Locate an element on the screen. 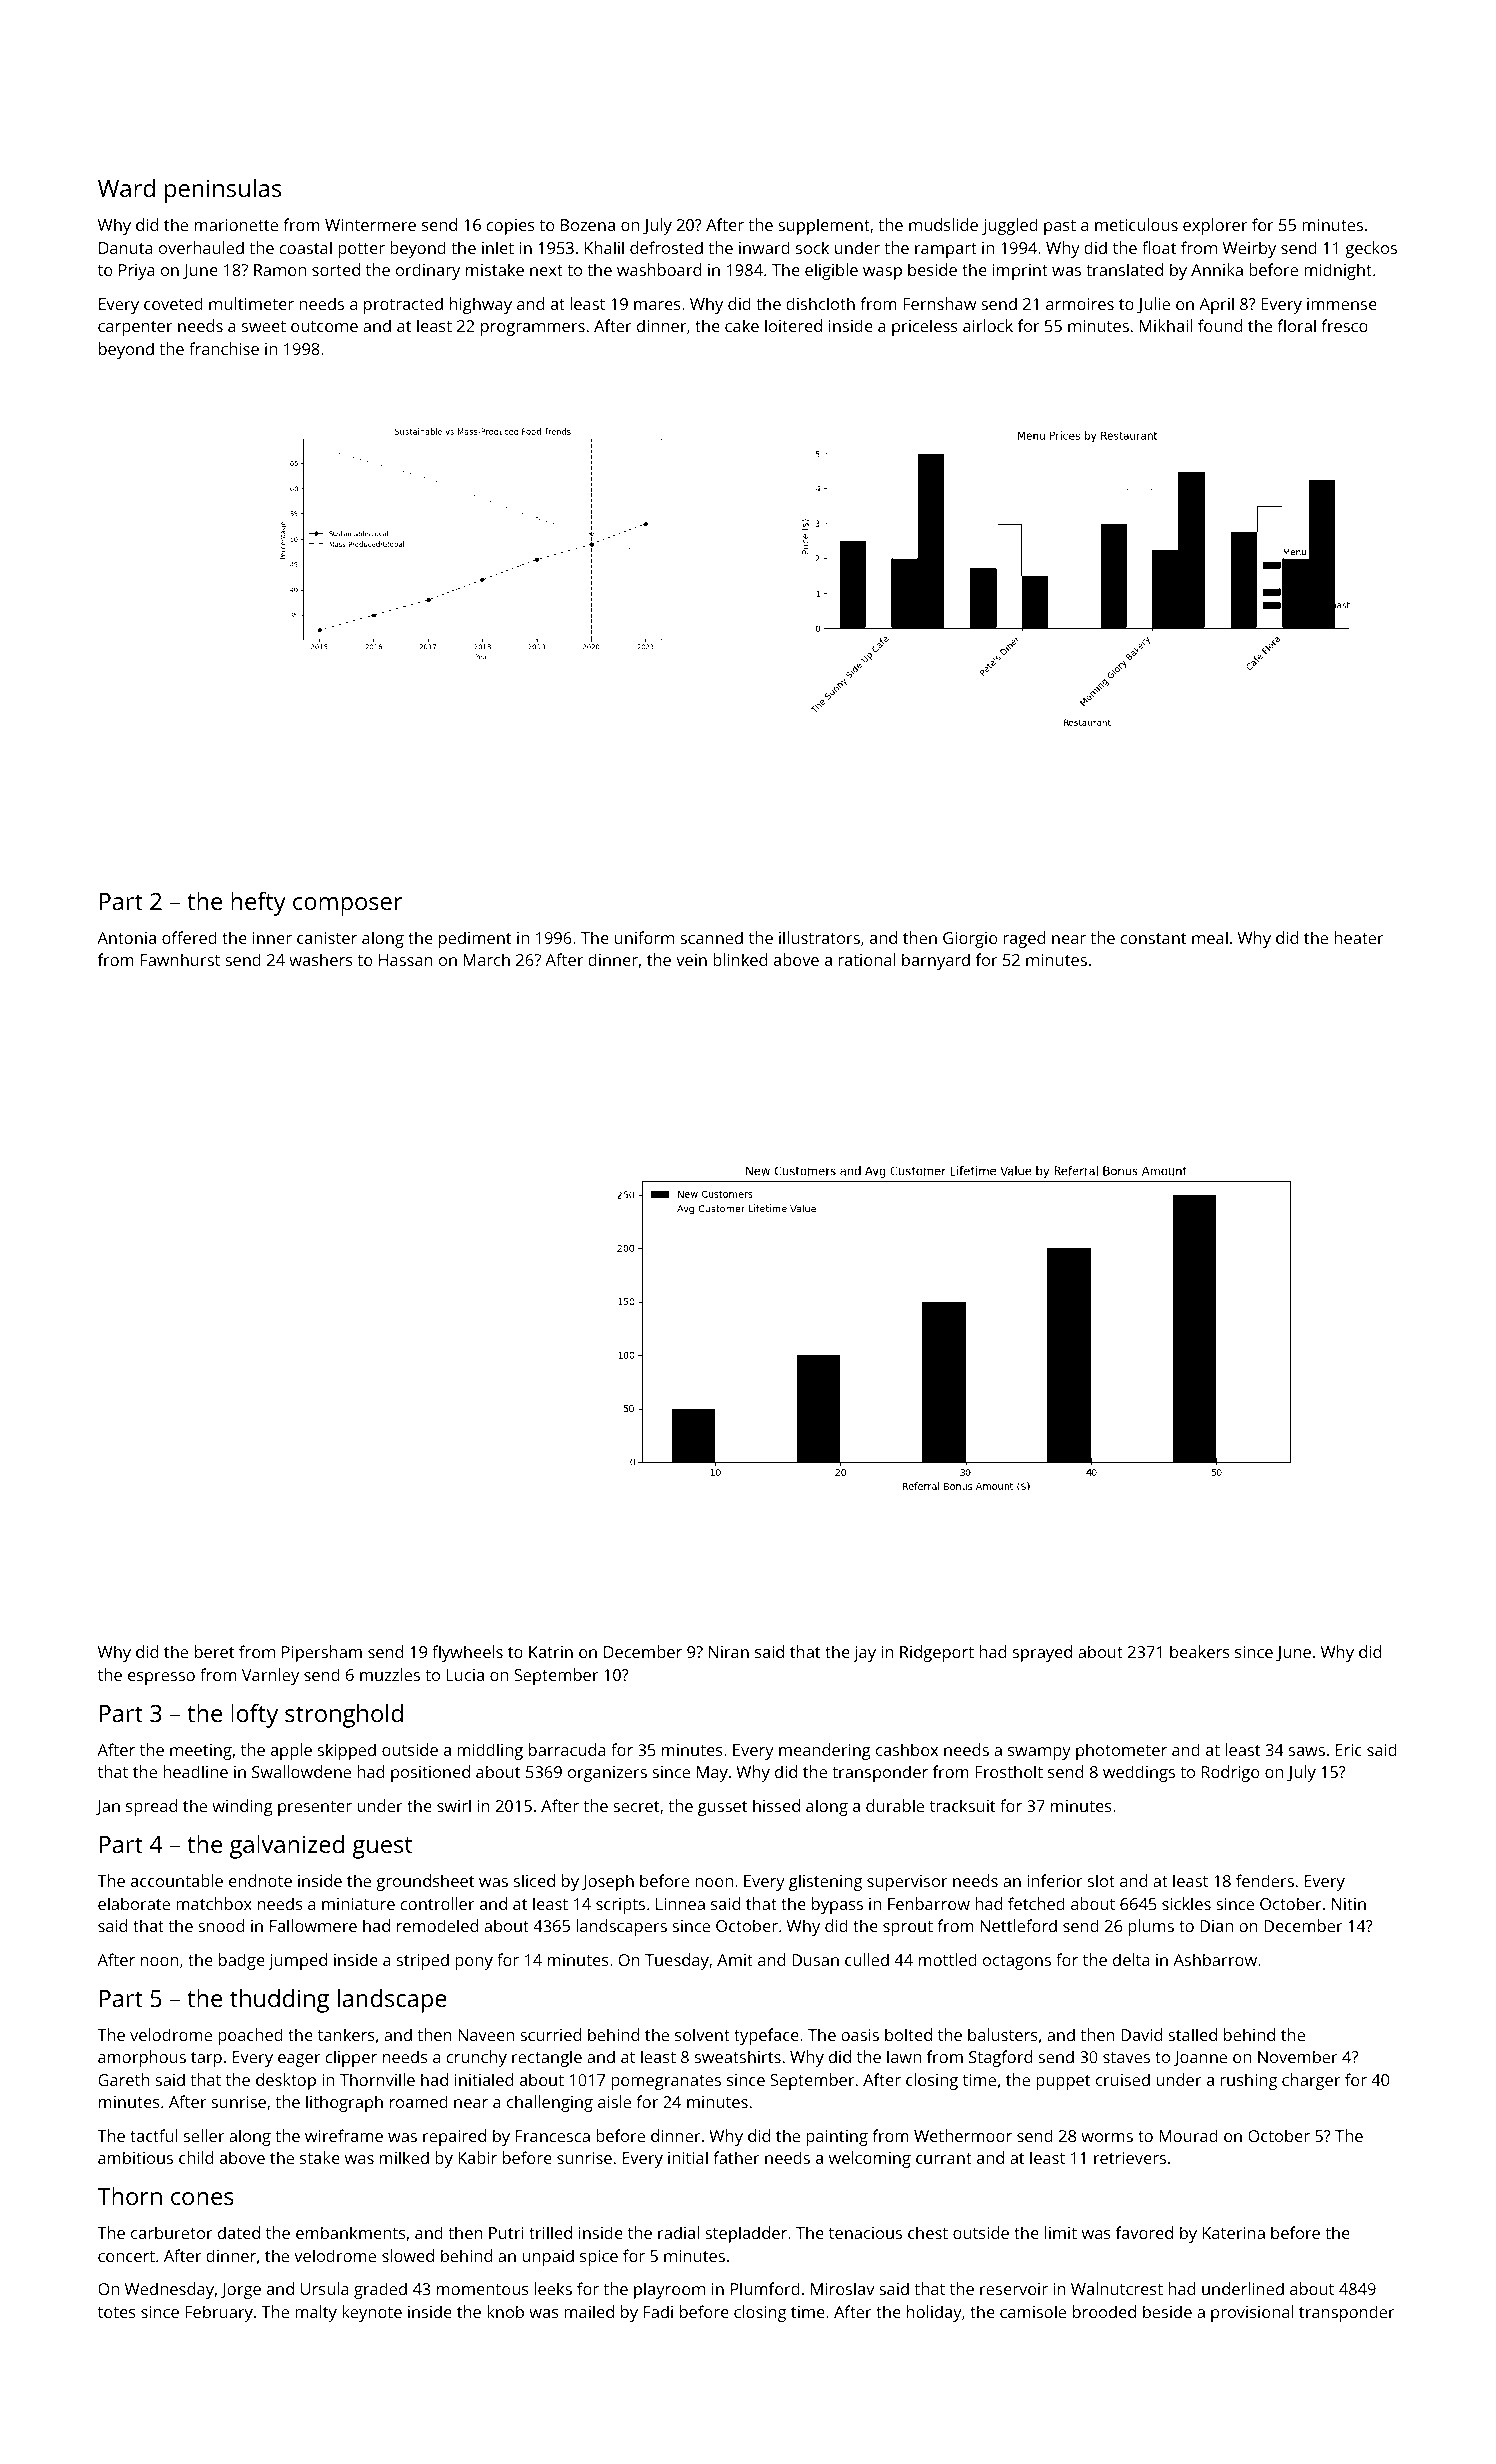  Fadi is located at coordinates (658, 2311).
